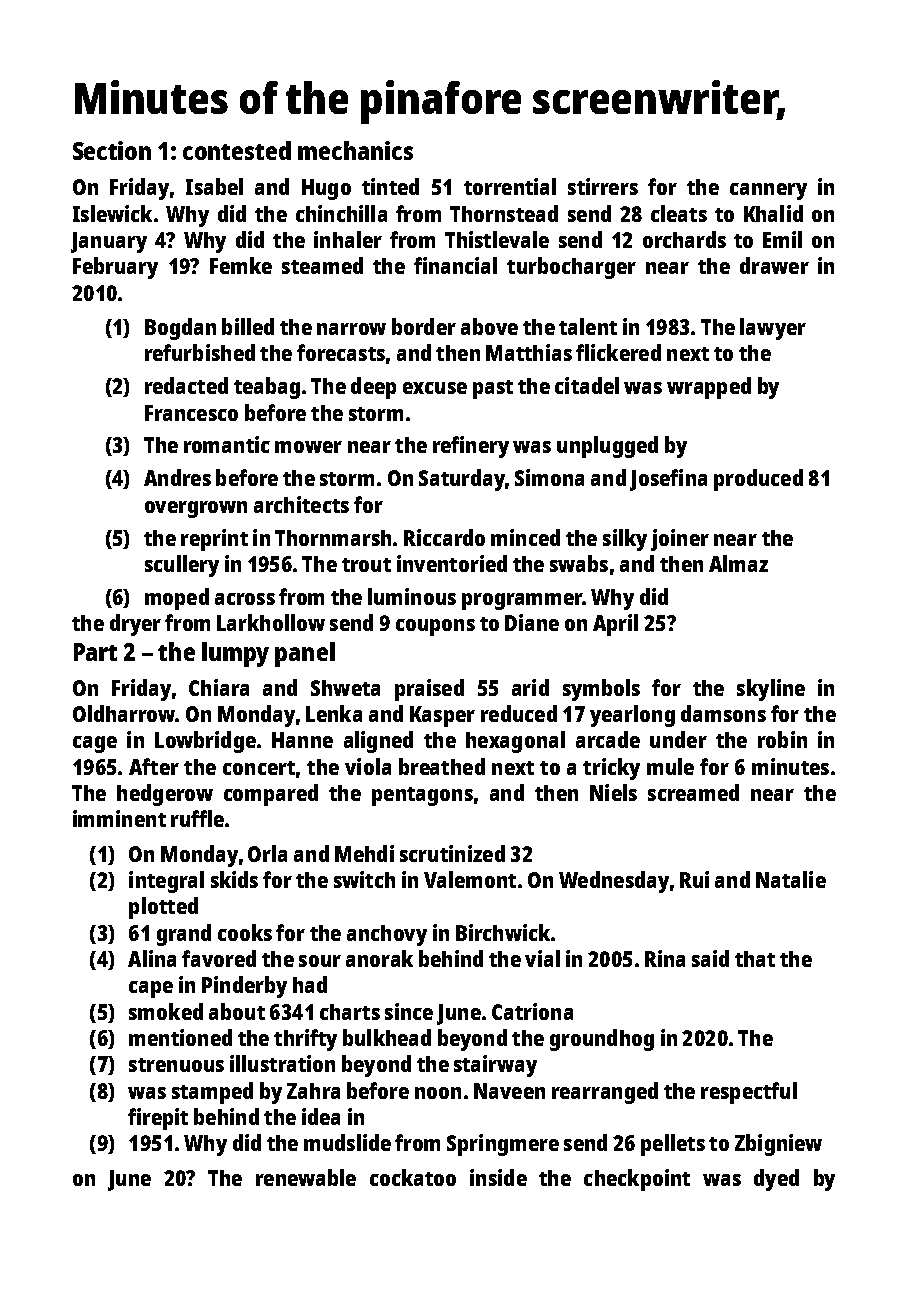 This screenshot has height=1316, width=908. Describe the element at coordinates (366, 565) in the screenshot. I see `trout` at that location.
